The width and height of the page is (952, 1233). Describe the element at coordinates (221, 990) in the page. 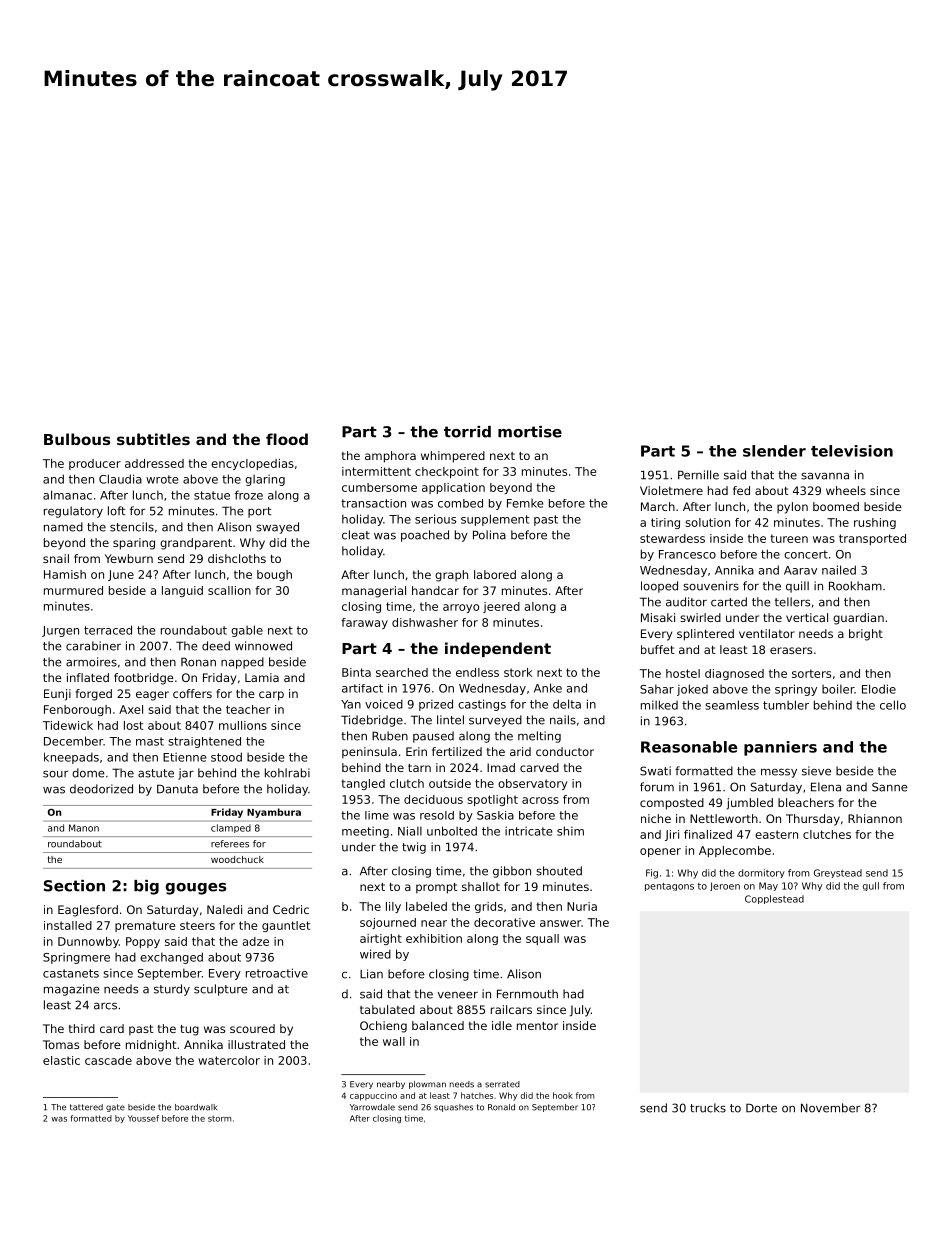

I see `sculpture` at that location.
